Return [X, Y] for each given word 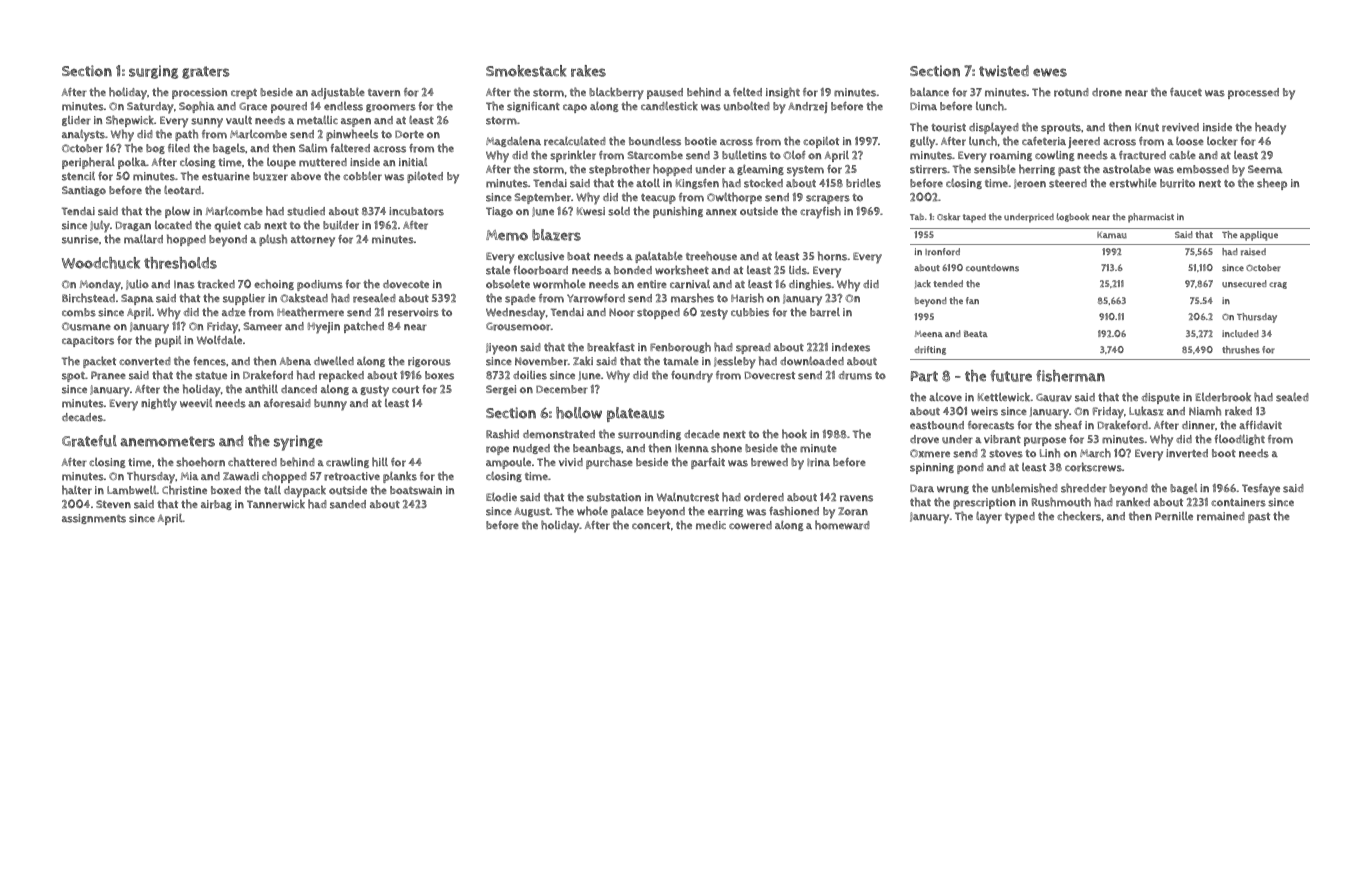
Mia [189, 476]
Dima [923, 106]
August [532, 512]
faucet [1186, 92]
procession [199, 93]
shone [726, 448]
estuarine [226, 176]
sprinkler [573, 156]
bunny [330, 405]
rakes [588, 71]
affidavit [1260, 425]
